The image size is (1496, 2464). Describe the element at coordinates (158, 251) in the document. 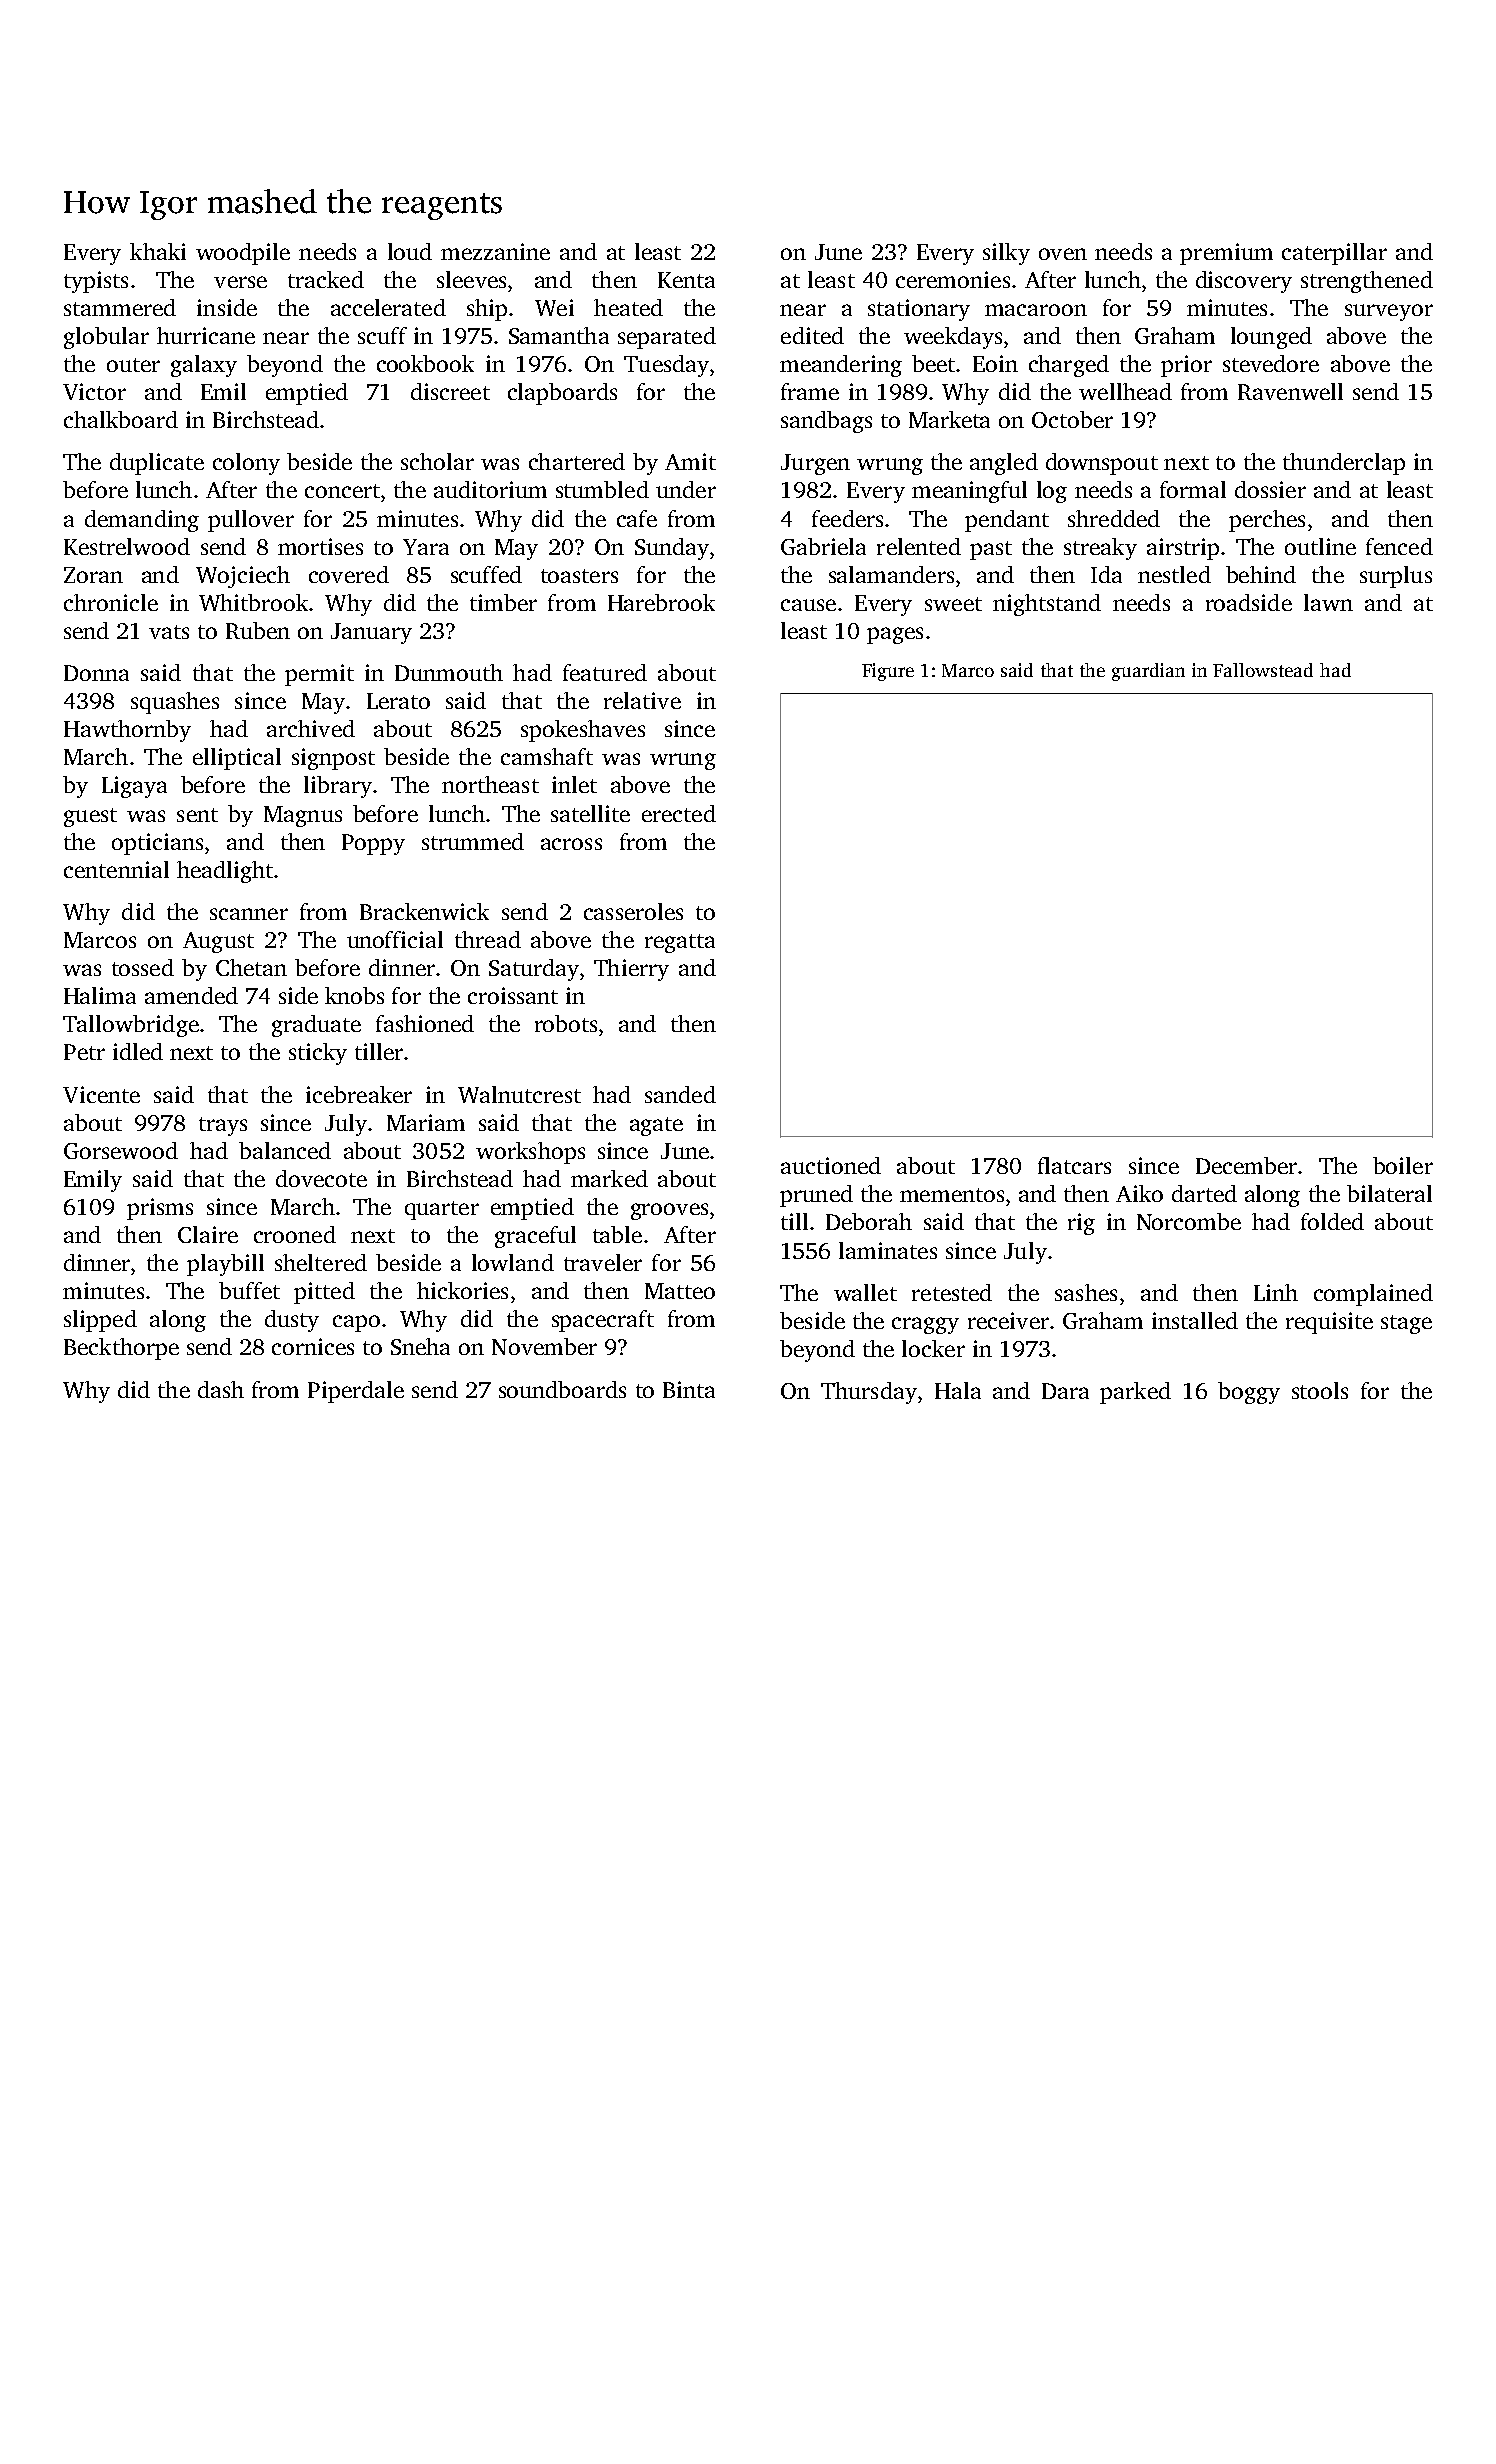

I see `khaki` at that location.
